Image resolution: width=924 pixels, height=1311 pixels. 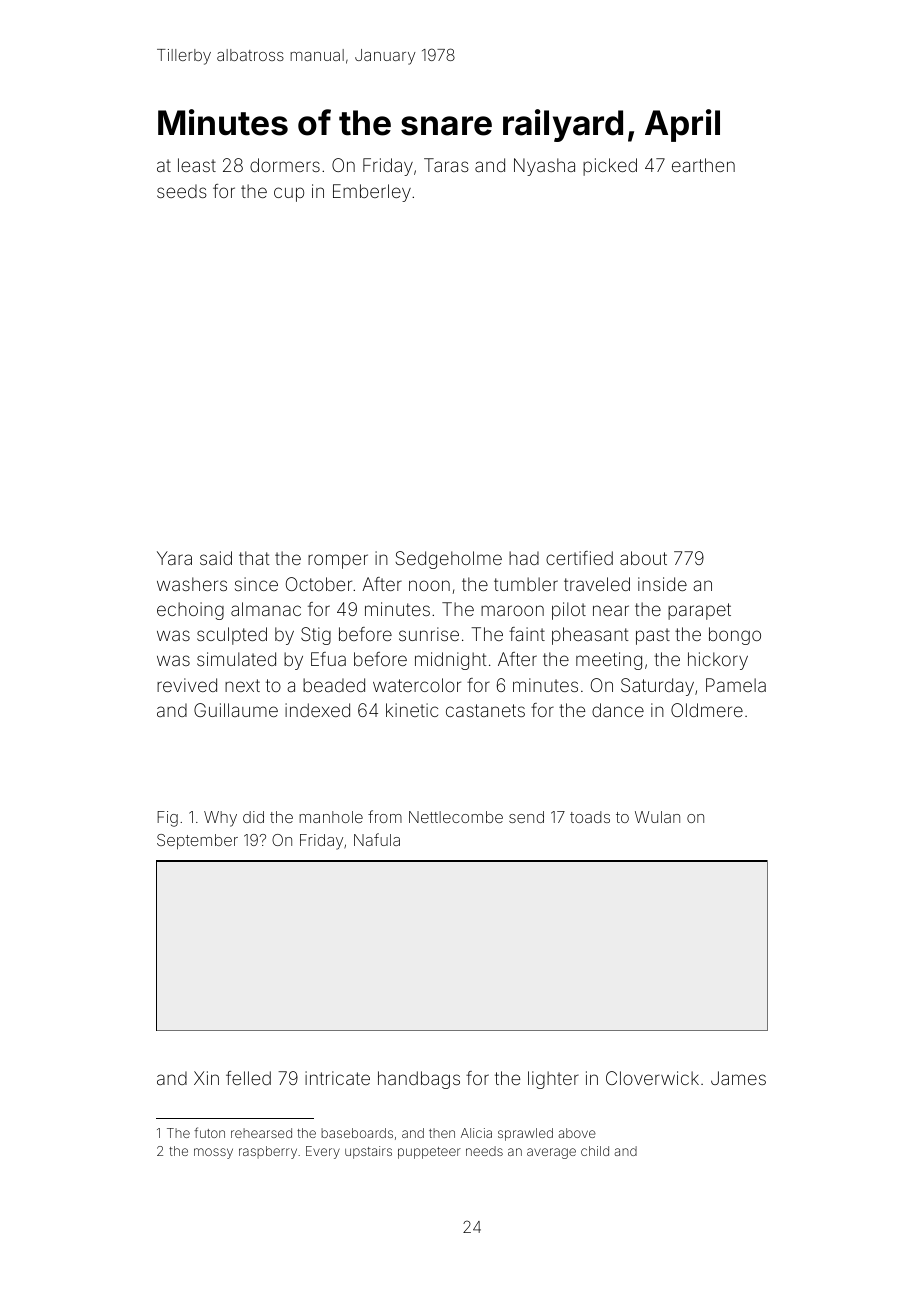 I want to click on about, so click(x=643, y=558).
